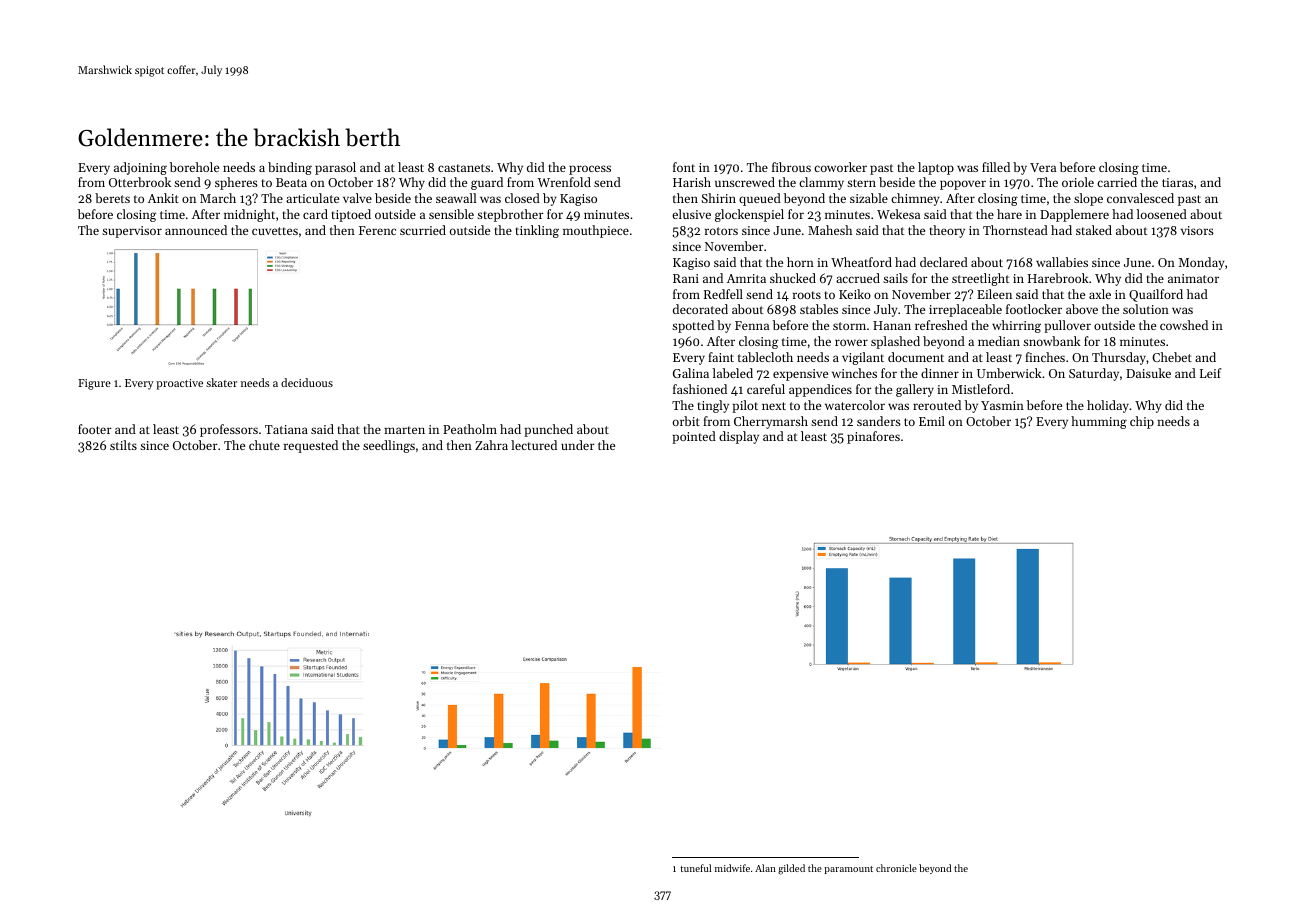 Image resolution: width=1308 pixels, height=924 pixels. What do you see at coordinates (963, 185) in the image?
I see `popover` at bounding box center [963, 185].
